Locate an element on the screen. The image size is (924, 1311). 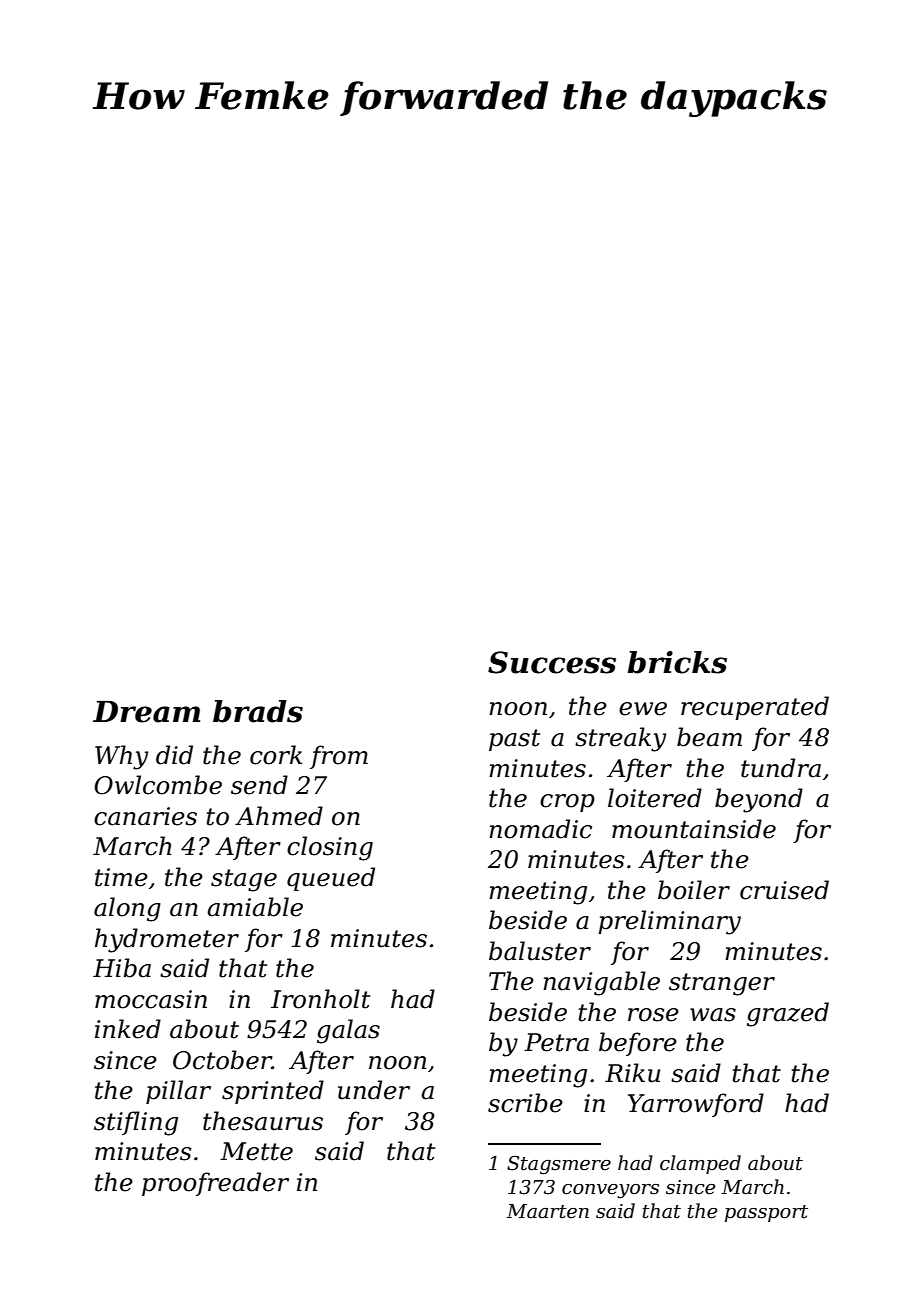
bricks is located at coordinates (677, 662).
